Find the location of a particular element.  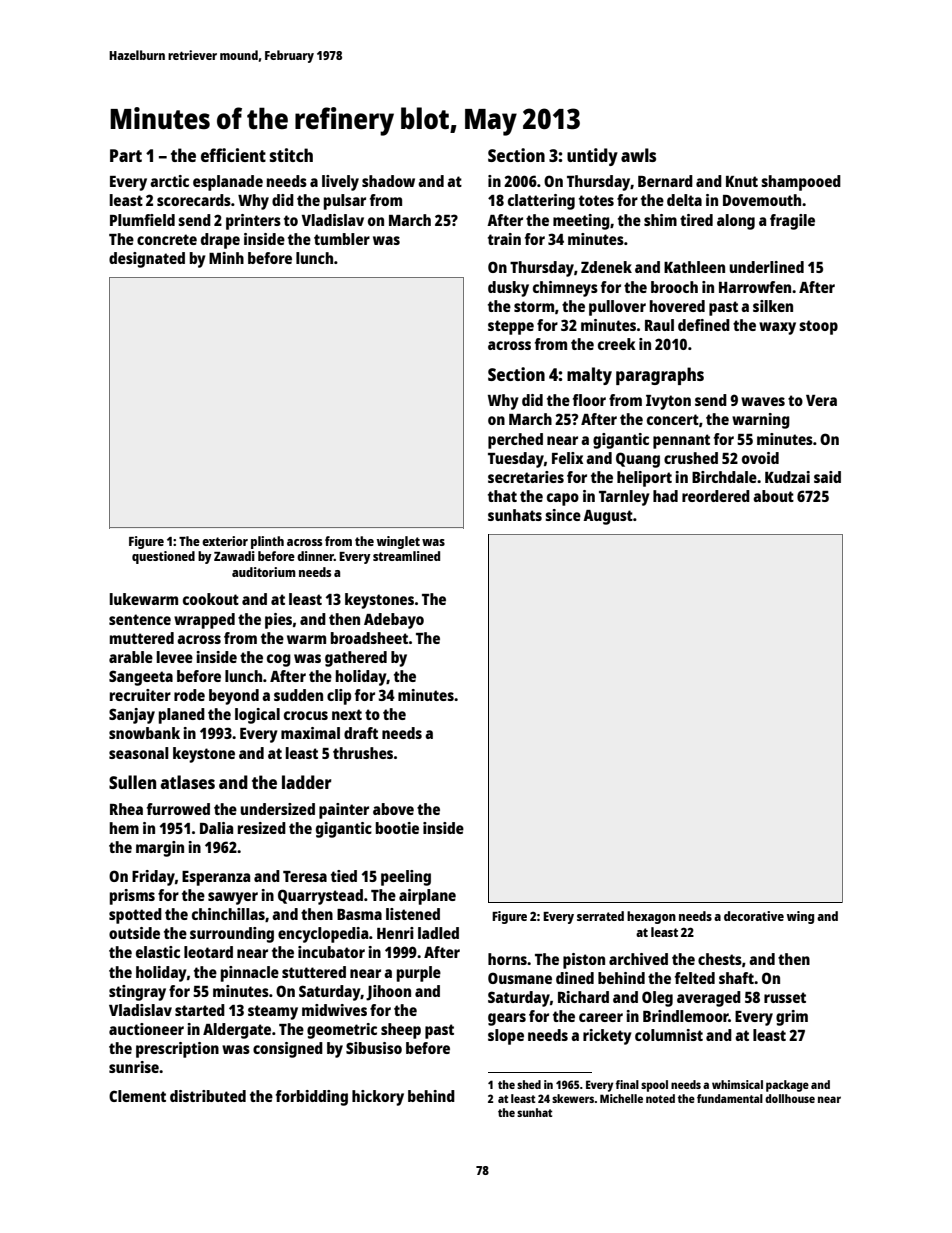

Minh is located at coordinates (226, 258).
